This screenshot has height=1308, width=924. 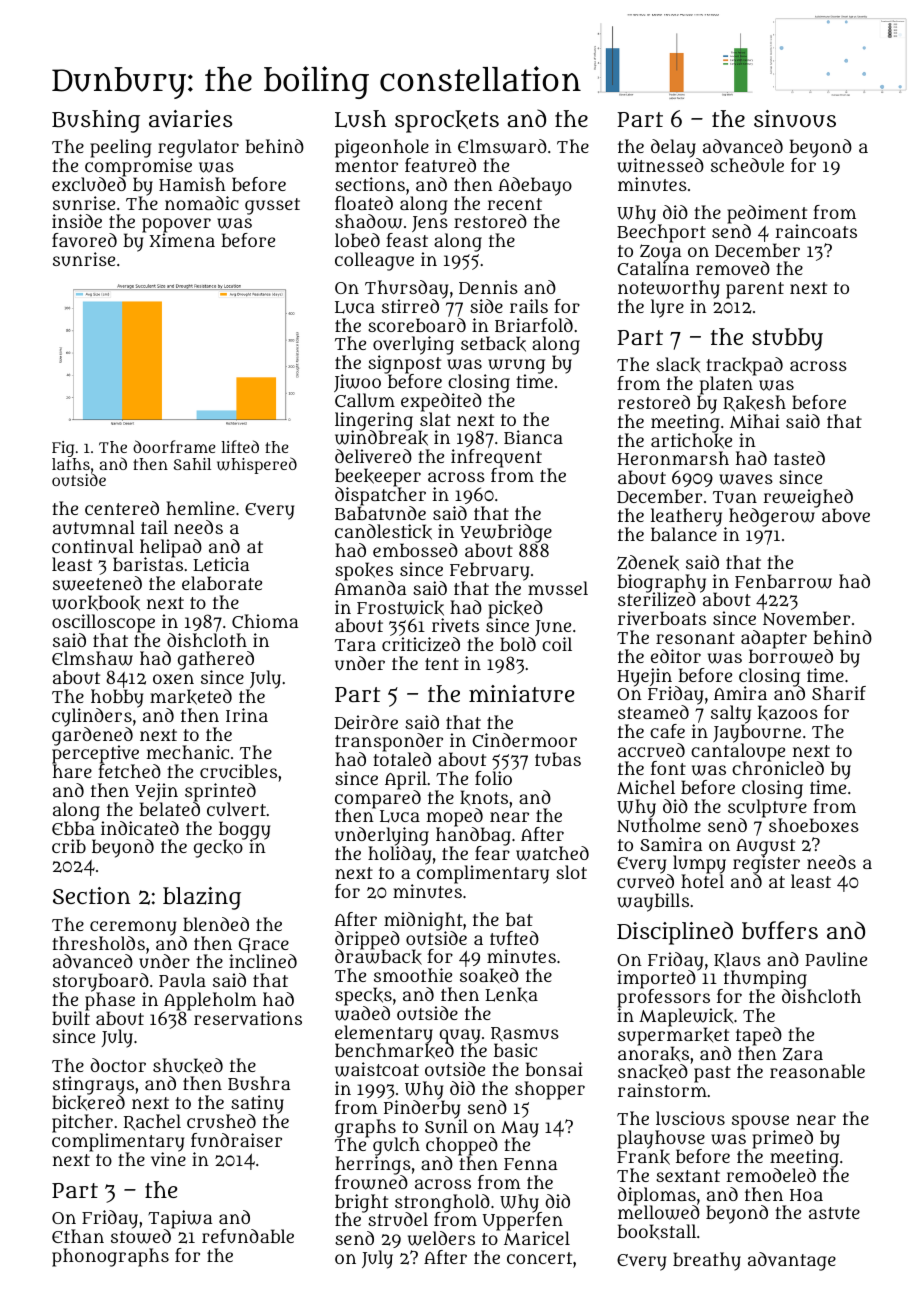 I want to click on raincoats, so click(x=816, y=231).
